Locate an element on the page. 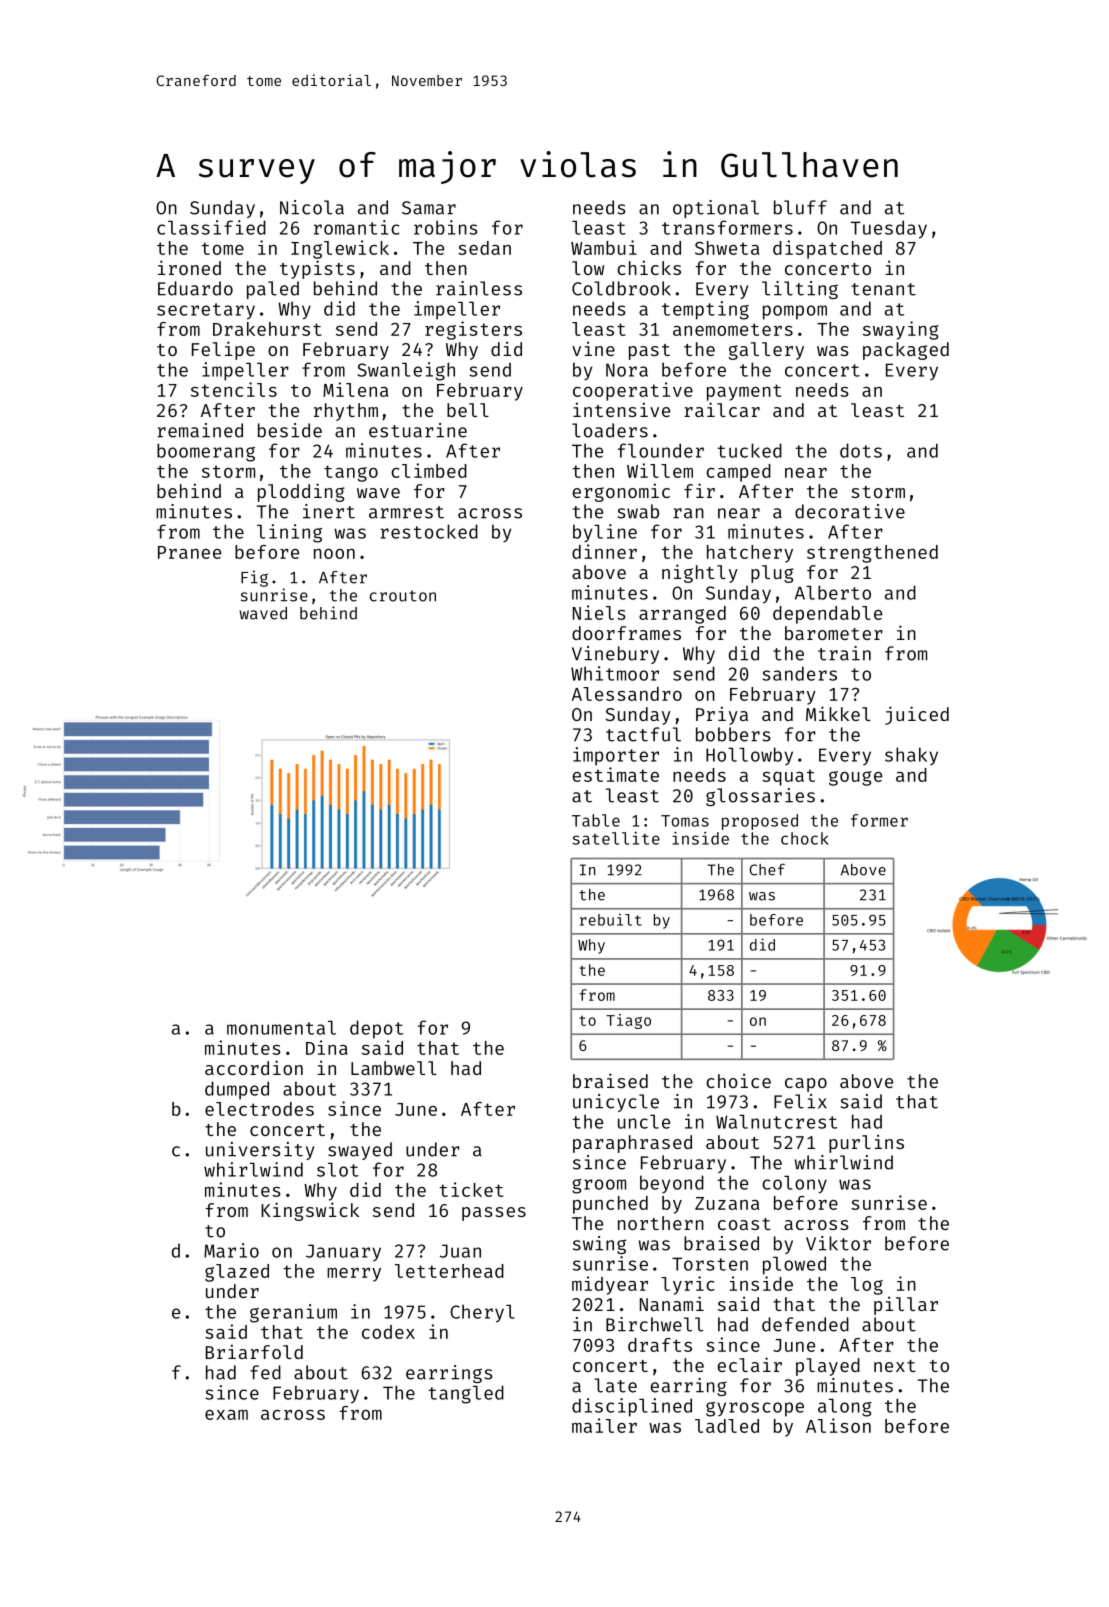 The width and height of the image is (1109, 1607). restocked is located at coordinates (429, 531).
